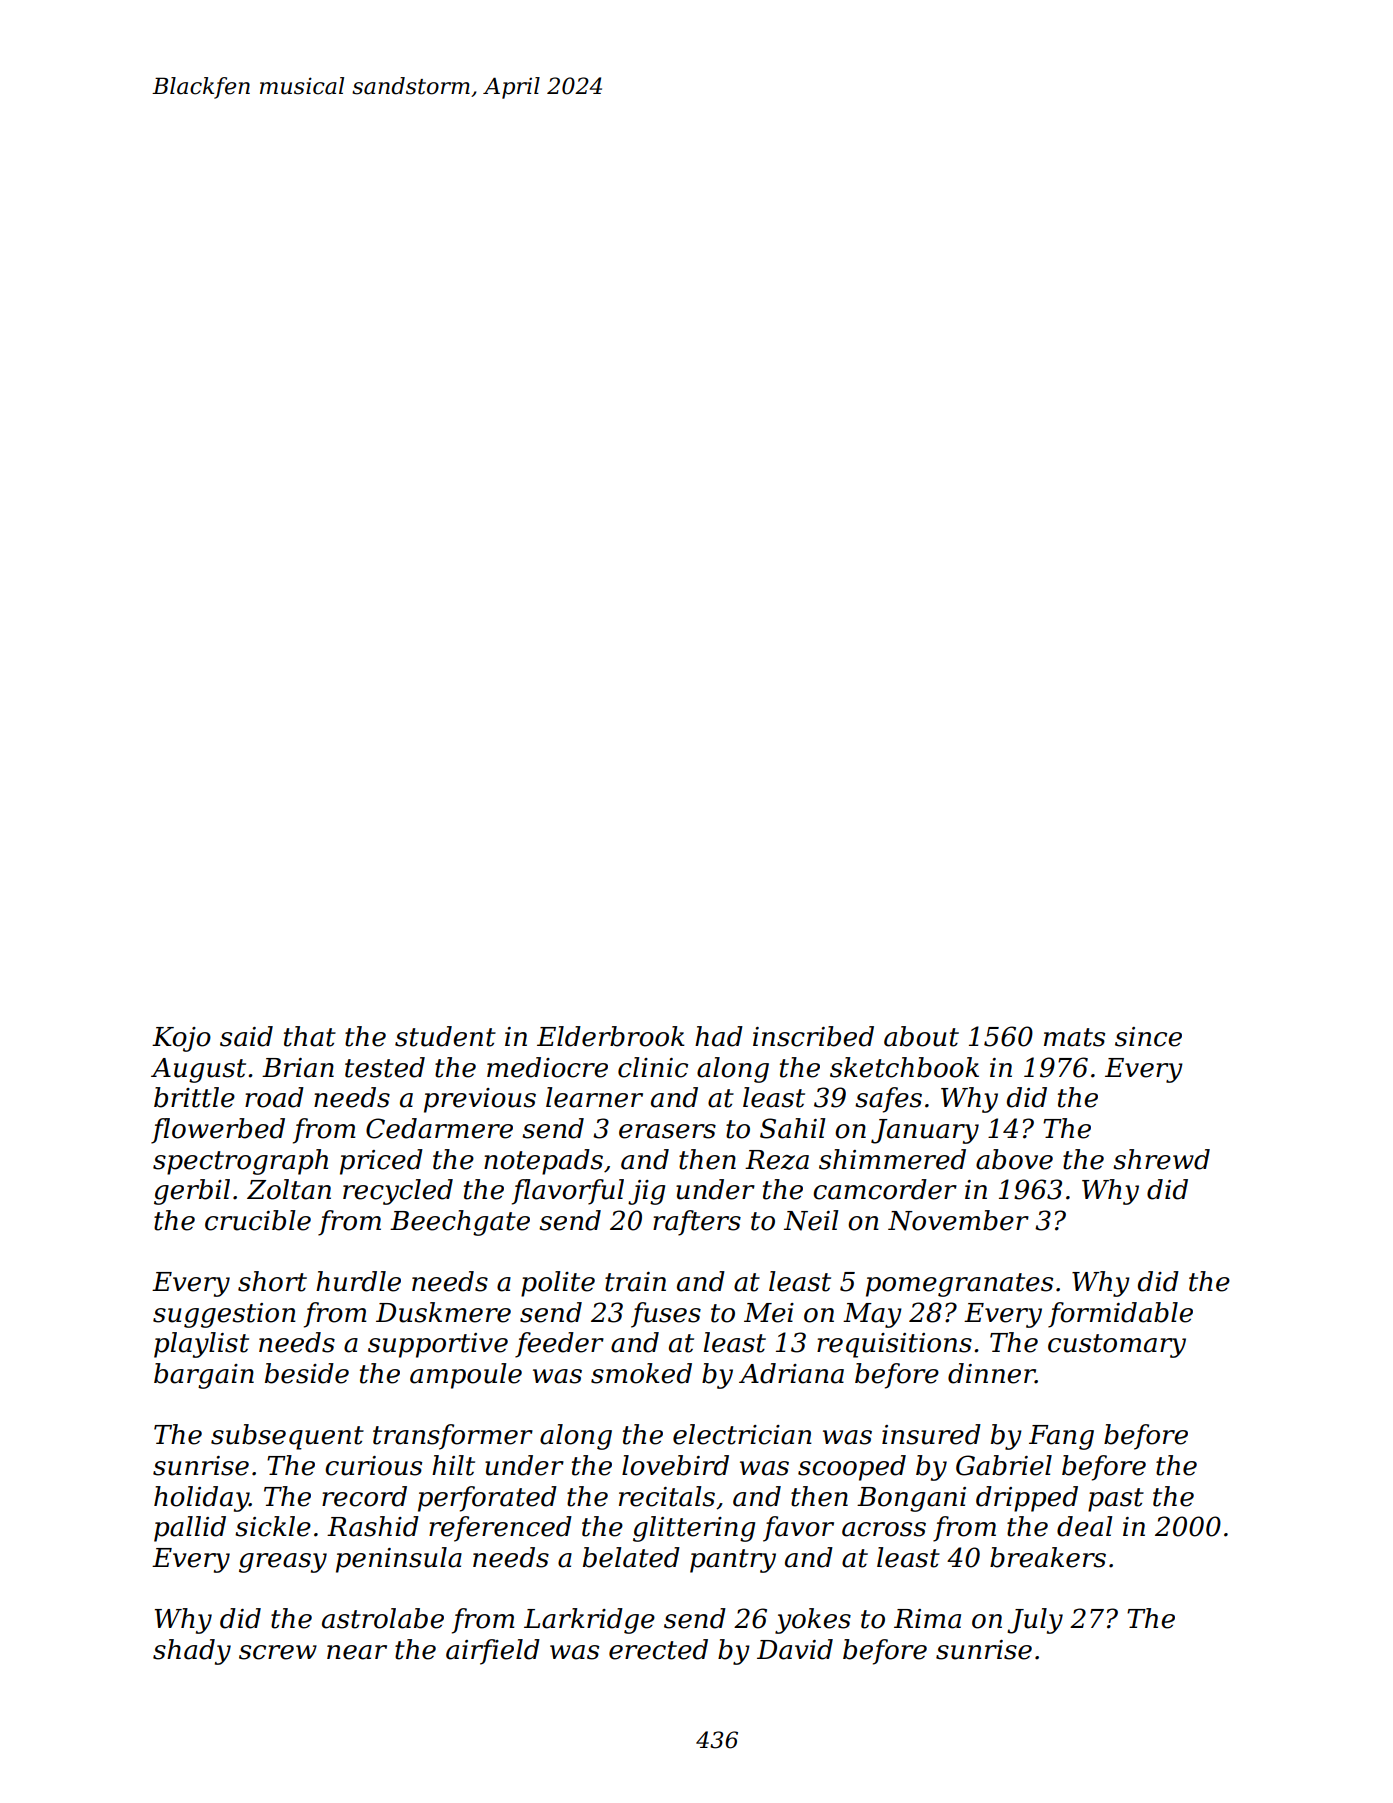  What do you see at coordinates (777, 1160) in the screenshot?
I see `Reza` at bounding box center [777, 1160].
